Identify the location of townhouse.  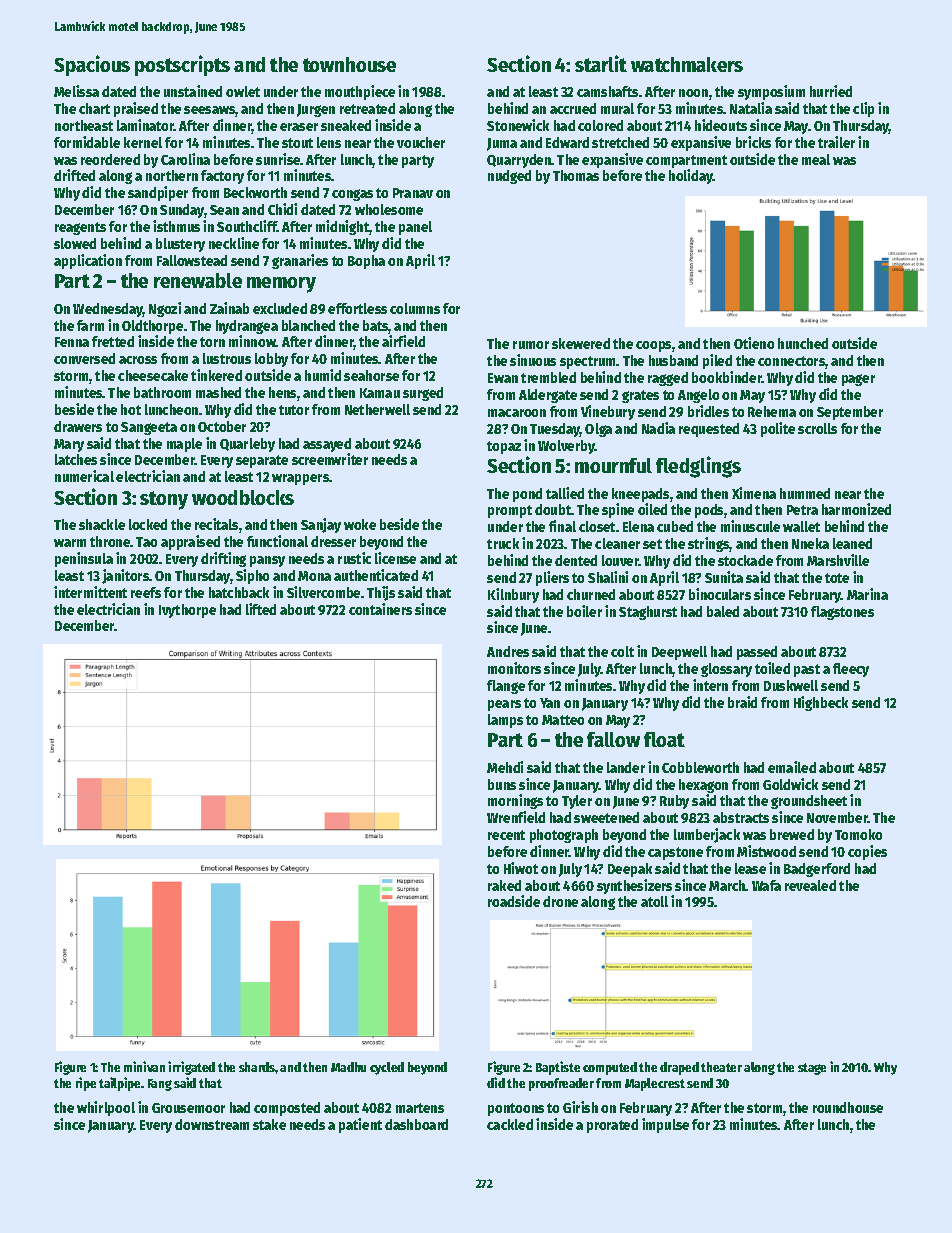
(349, 64).
